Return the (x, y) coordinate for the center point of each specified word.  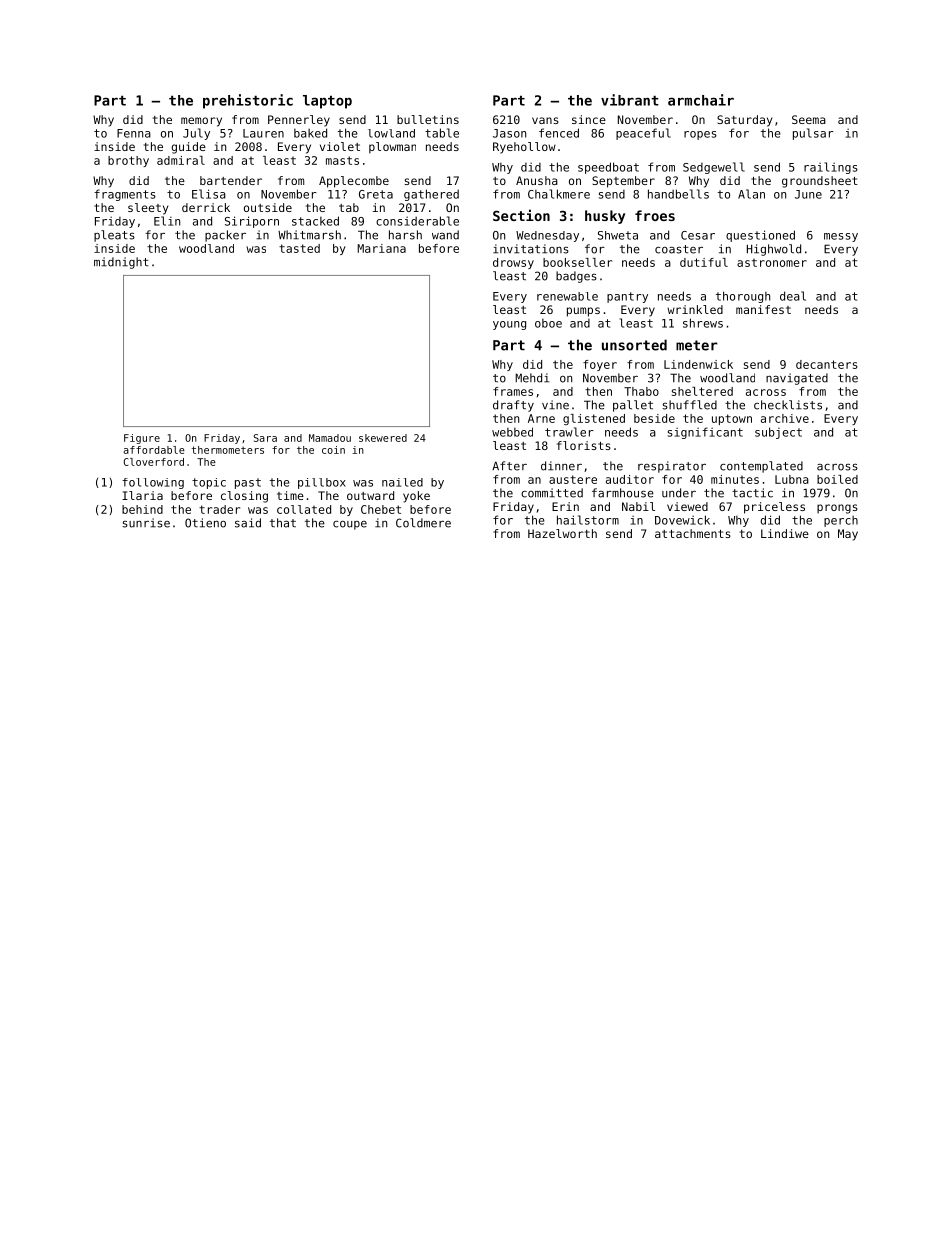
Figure (142, 439)
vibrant (630, 100)
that (283, 523)
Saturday (744, 121)
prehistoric (248, 101)
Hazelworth (562, 533)
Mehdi (532, 378)
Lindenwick (698, 364)
